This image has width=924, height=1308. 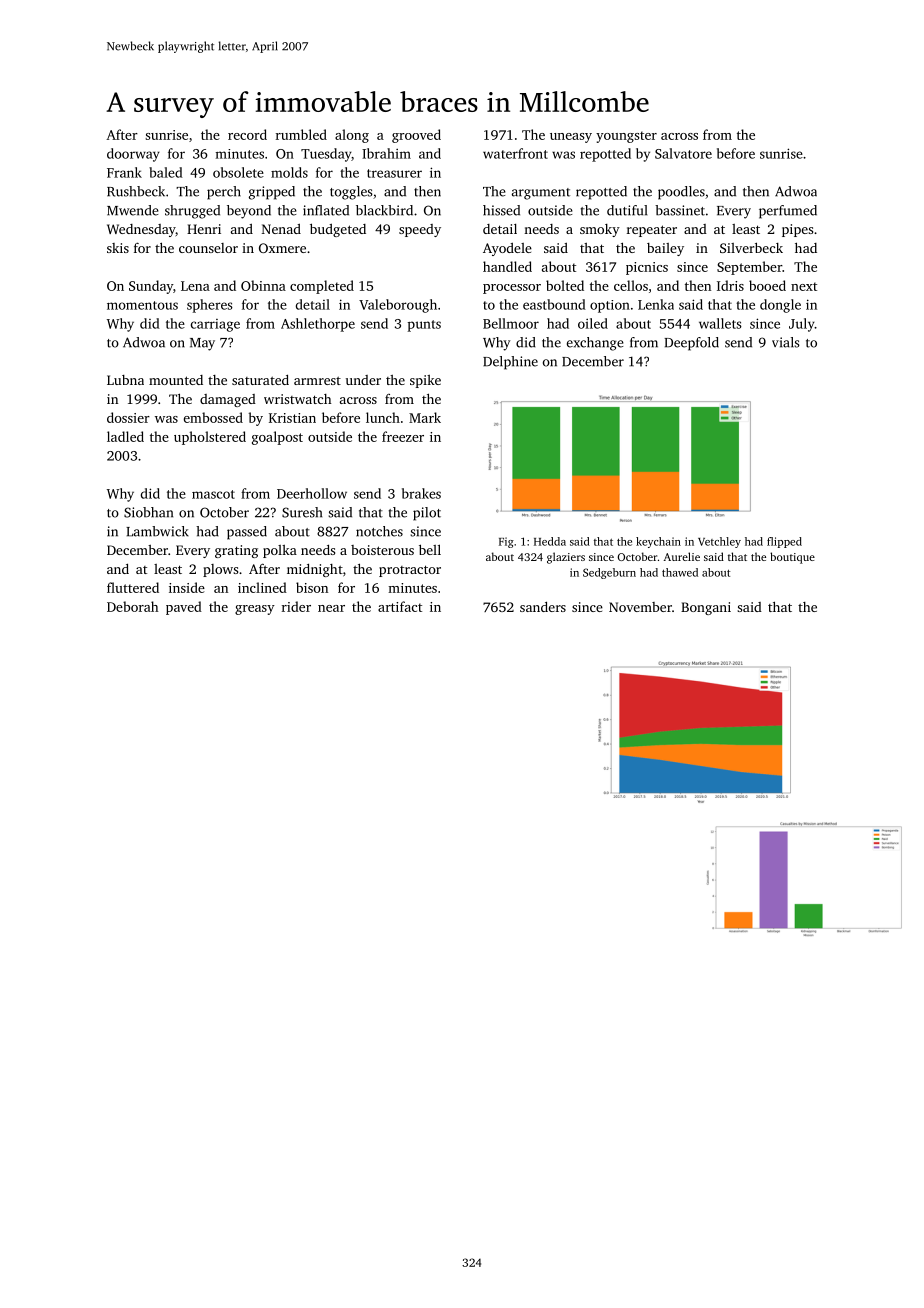 What do you see at coordinates (403, 436) in the image?
I see `freezer` at bounding box center [403, 436].
